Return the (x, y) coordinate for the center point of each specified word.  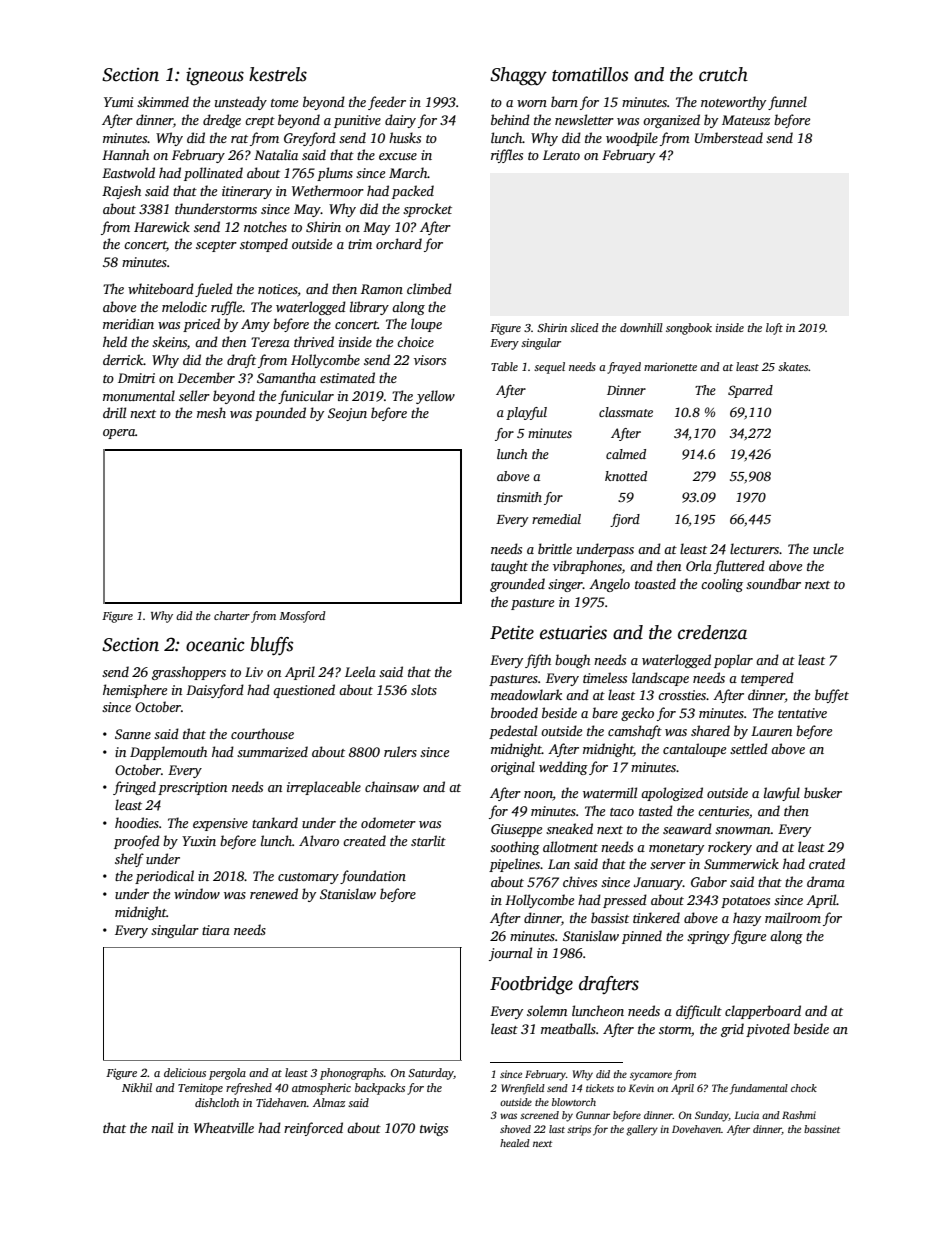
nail (162, 1127)
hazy (747, 919)
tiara (216, 930)
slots (424, 689)
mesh (211, 412)
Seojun (347, 414)
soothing (515, 848)
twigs (434, 1129)
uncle (828, 548)
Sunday (712, 1116)
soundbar (773, 583)
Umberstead (729, 137)
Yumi (118, 102)
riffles (507, 156)
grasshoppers (189, 673)
